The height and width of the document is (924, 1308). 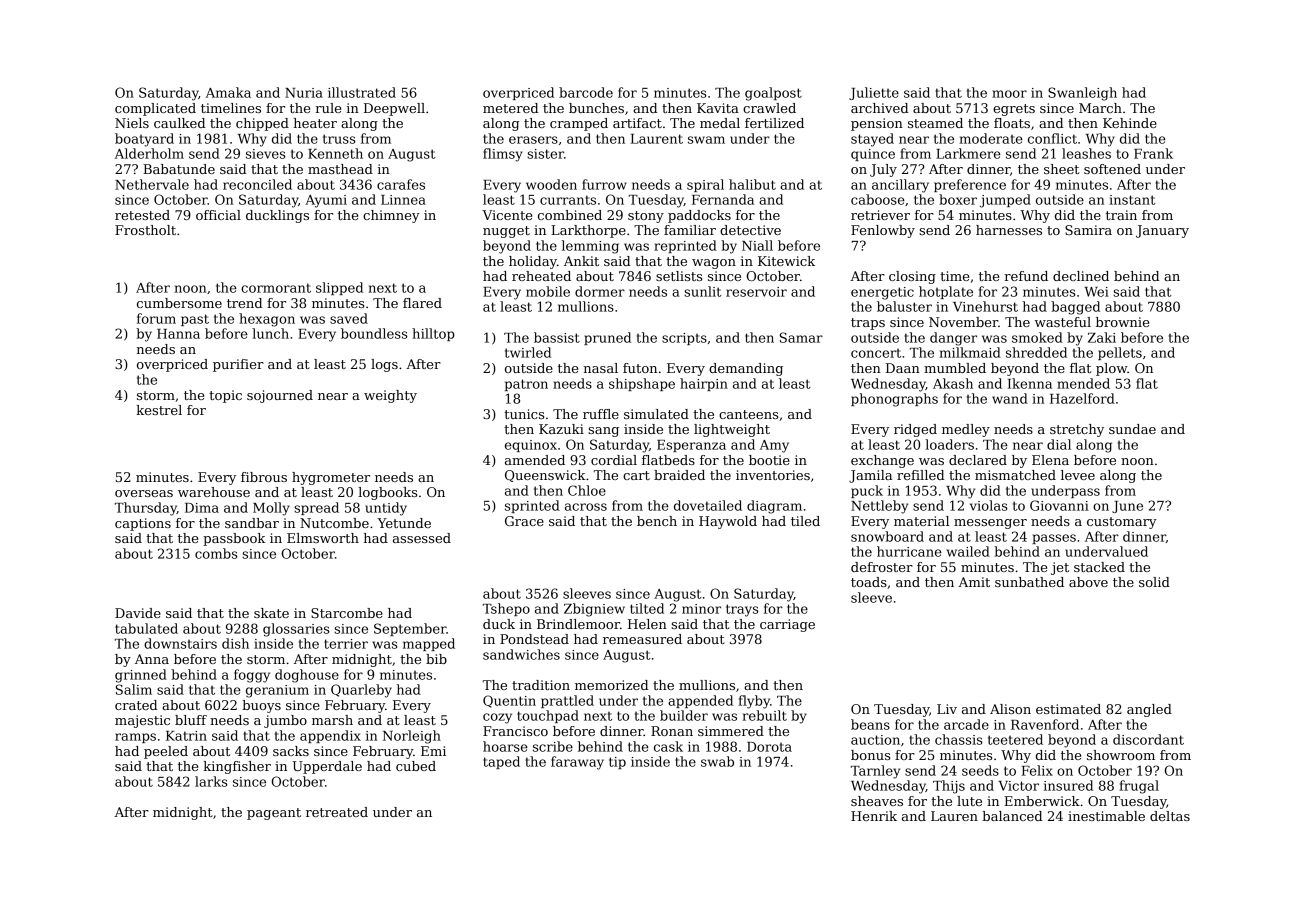 I want to click on sojourned, so click(x=280, y=396).
